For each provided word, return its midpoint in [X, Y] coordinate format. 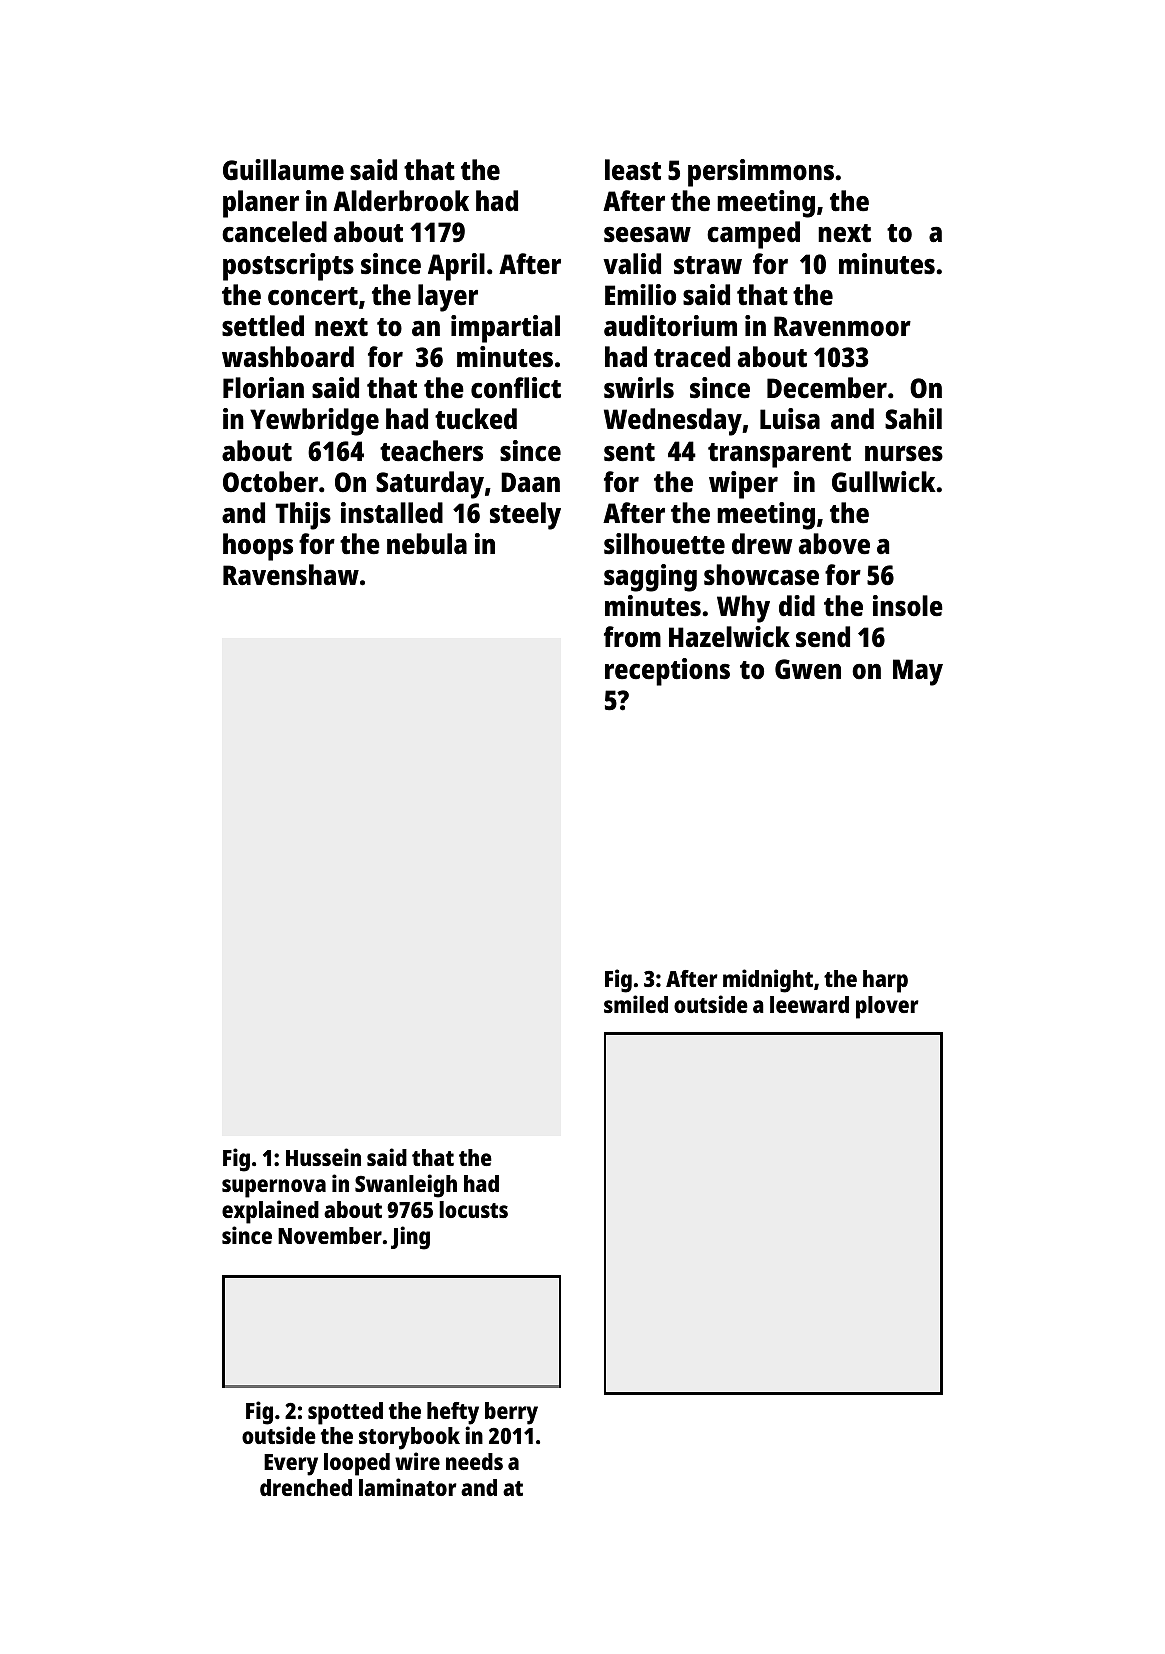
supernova [274, 1188]
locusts [473, 1209]
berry [511, 1413]
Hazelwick [729, 636]
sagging [650, 578]
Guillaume [283, 169]
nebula [427, 543]
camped [753, 235]
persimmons [761, 173]
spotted [345, 1413]
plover [887, 1007]
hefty [453, 1413]
